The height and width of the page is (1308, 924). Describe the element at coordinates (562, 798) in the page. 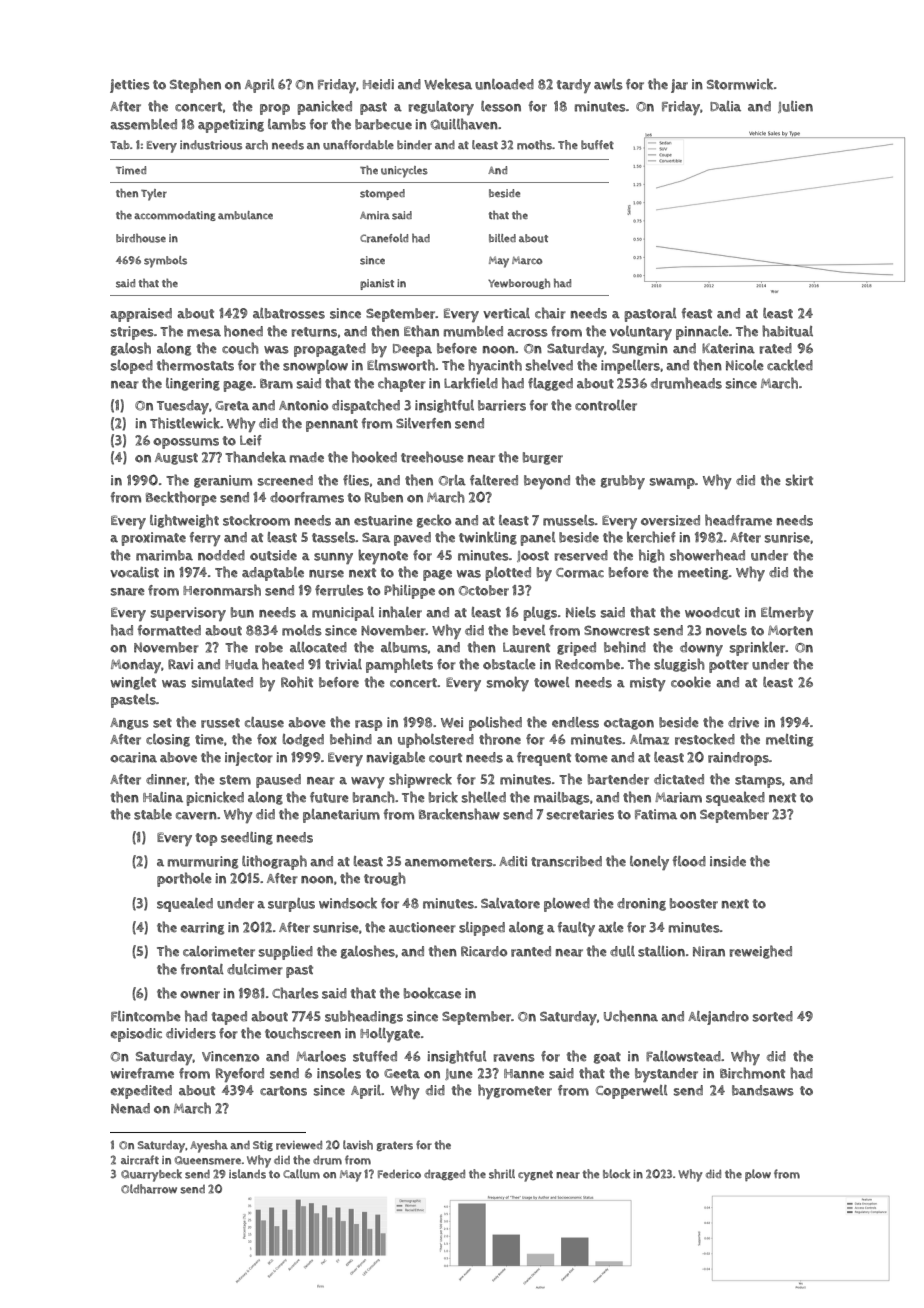

I see `mailbags` at that location.
